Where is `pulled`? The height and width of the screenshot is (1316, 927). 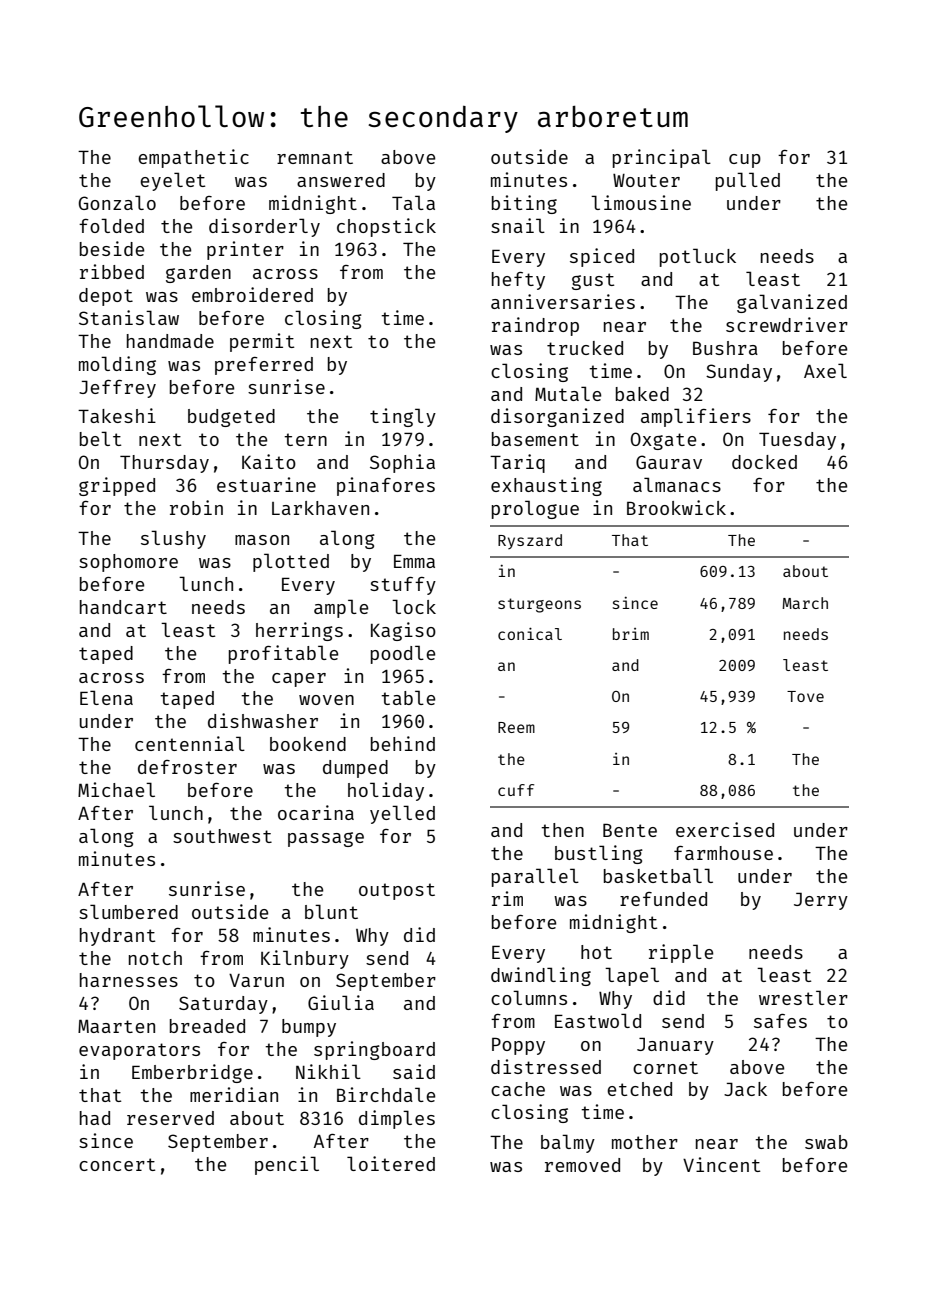
pulled is located at coordinates (748, 181).
